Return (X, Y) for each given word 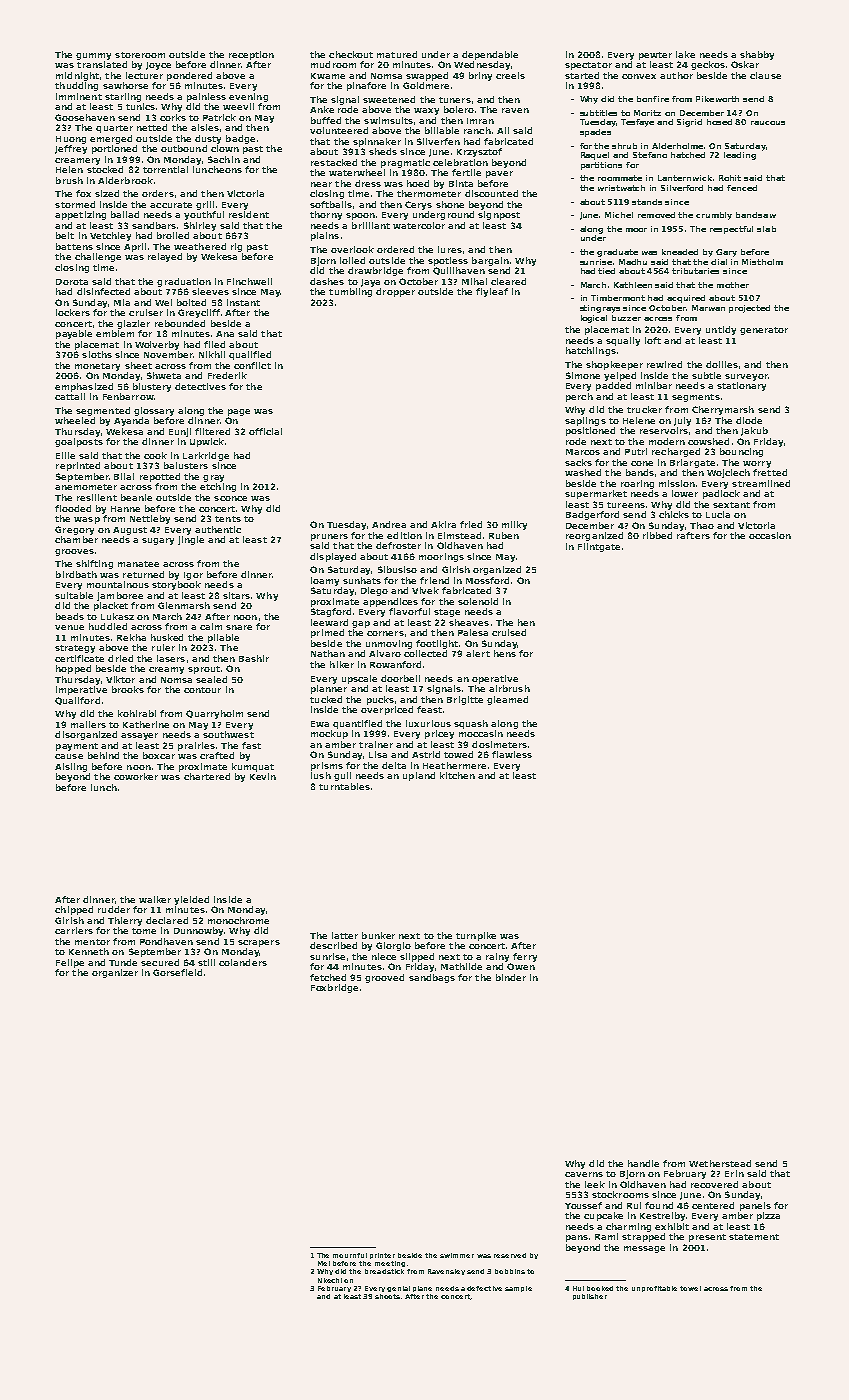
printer (382, 1256)
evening (248, 97)
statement (754, 1237)
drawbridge (375, 271)
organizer (115, 973)
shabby (757, 55)
